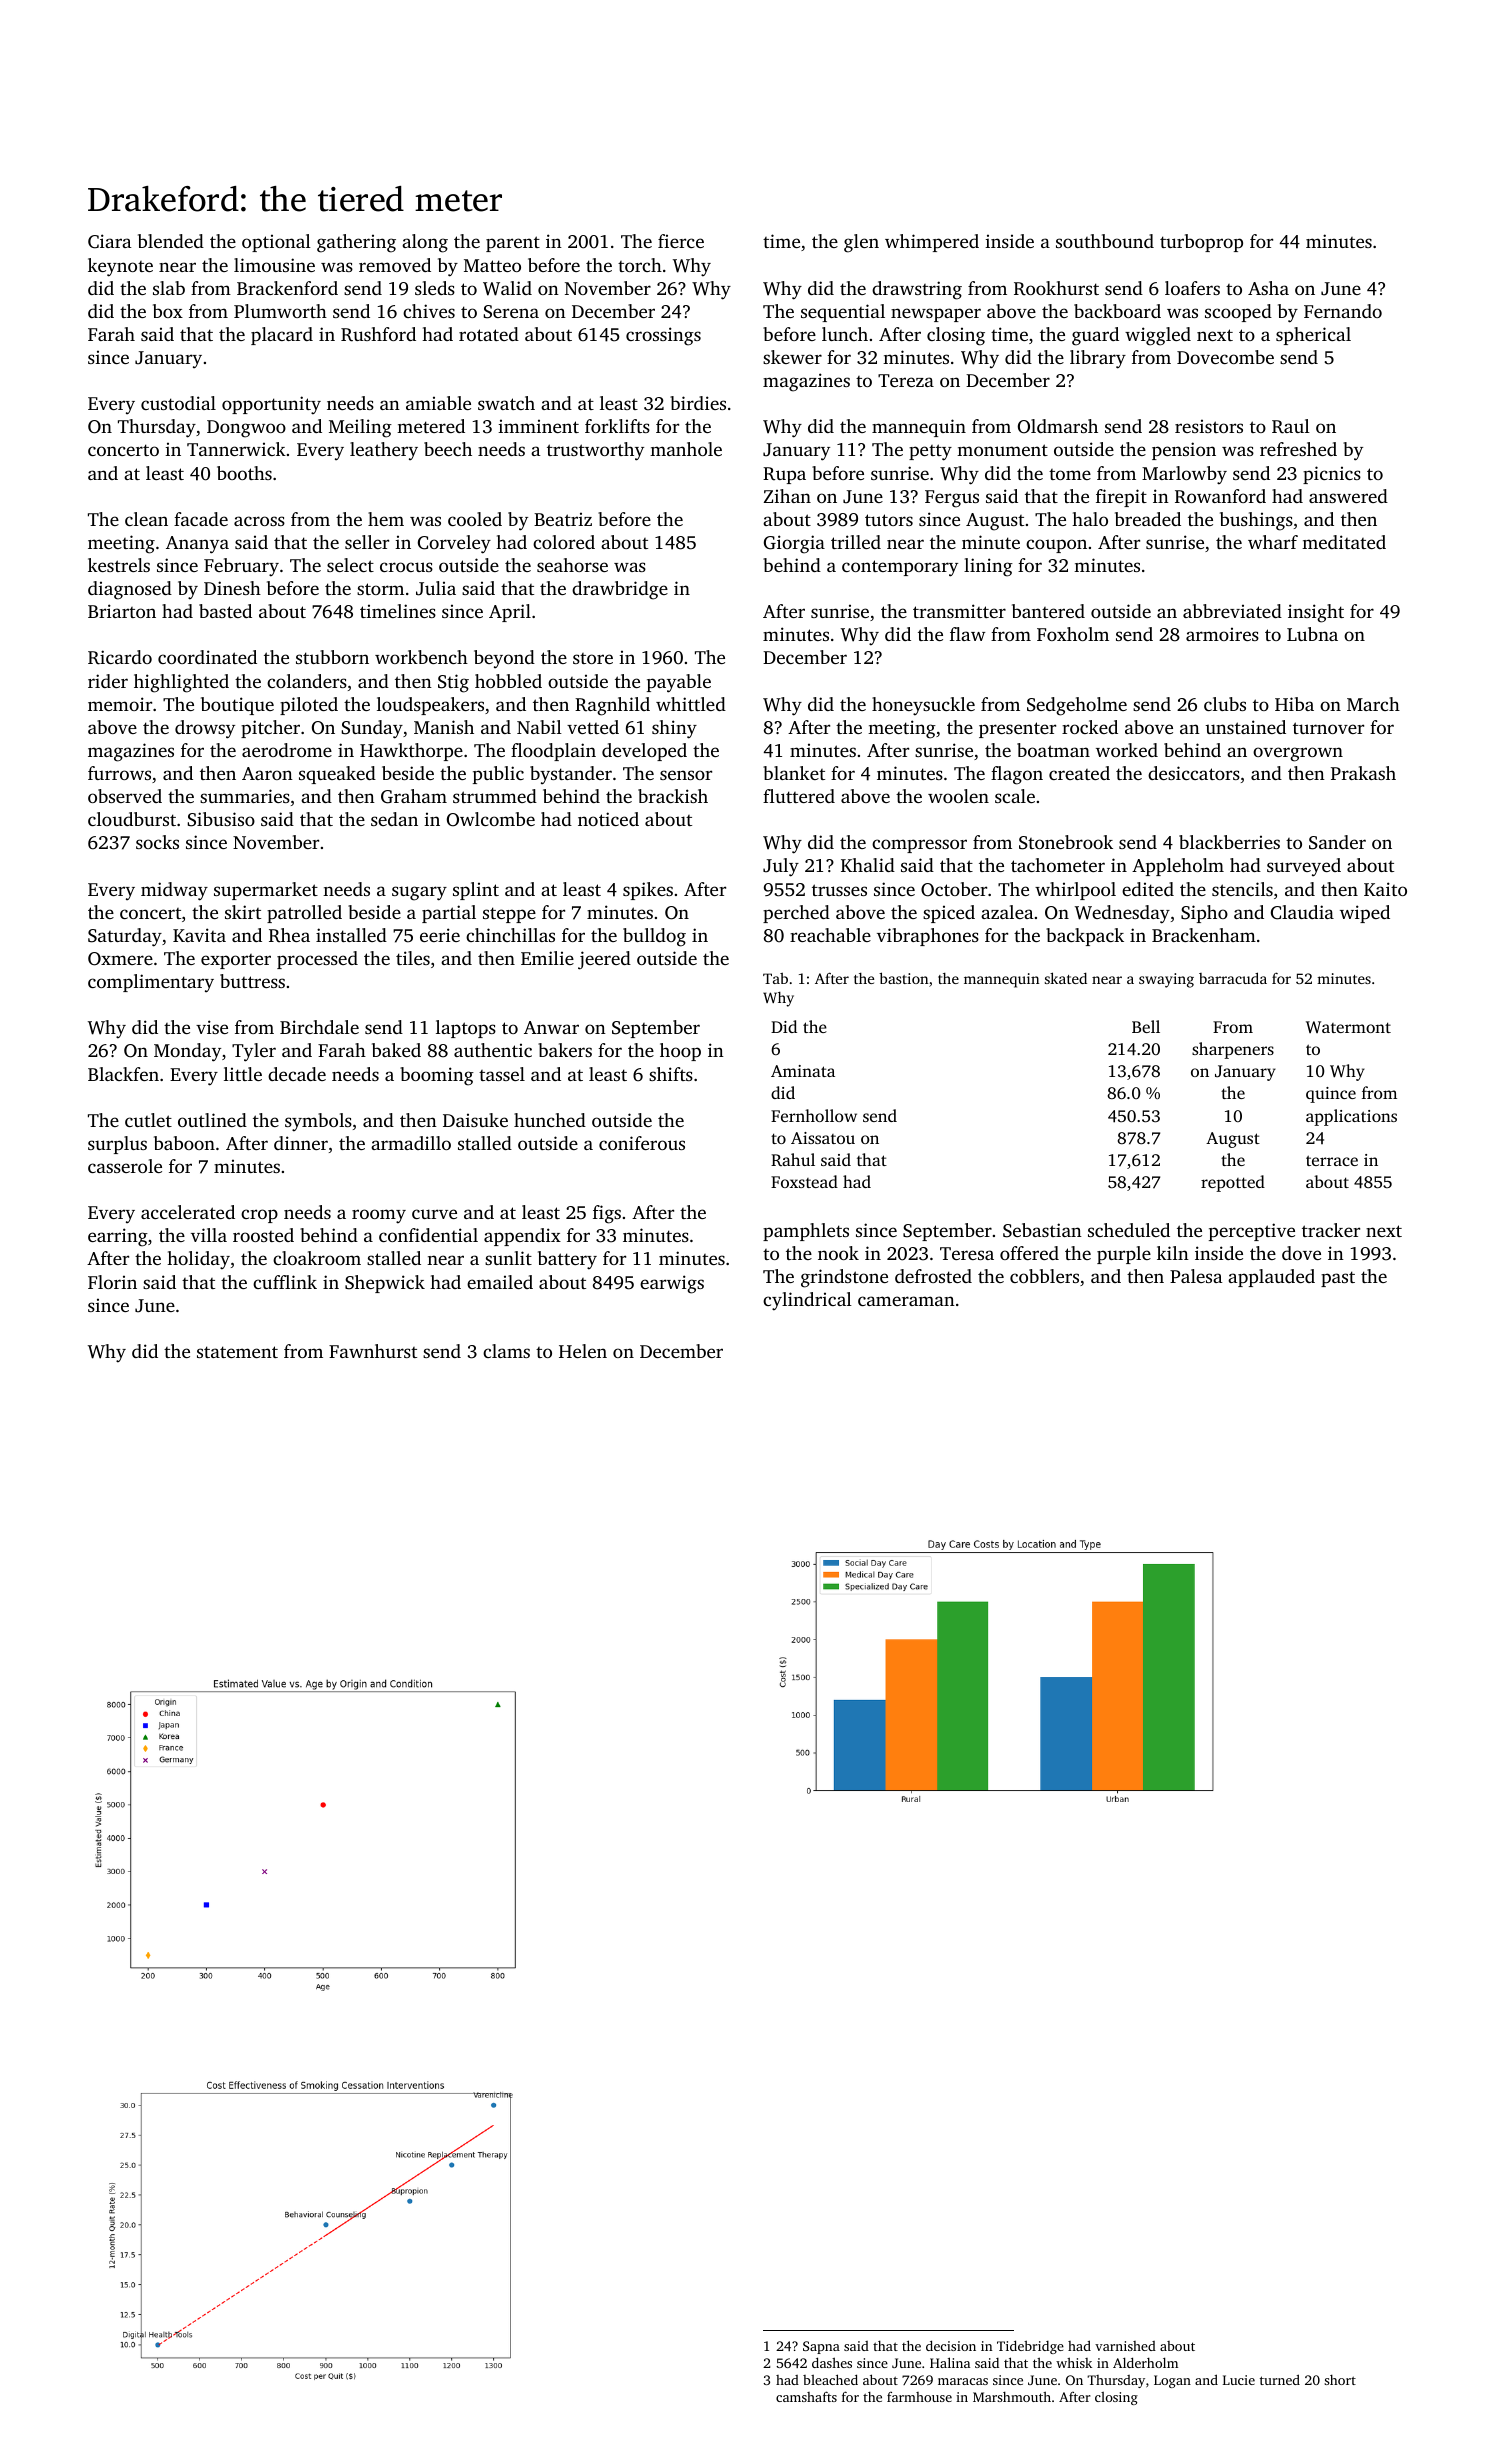  I want to click on Palesa, so click(1196, 1276).
